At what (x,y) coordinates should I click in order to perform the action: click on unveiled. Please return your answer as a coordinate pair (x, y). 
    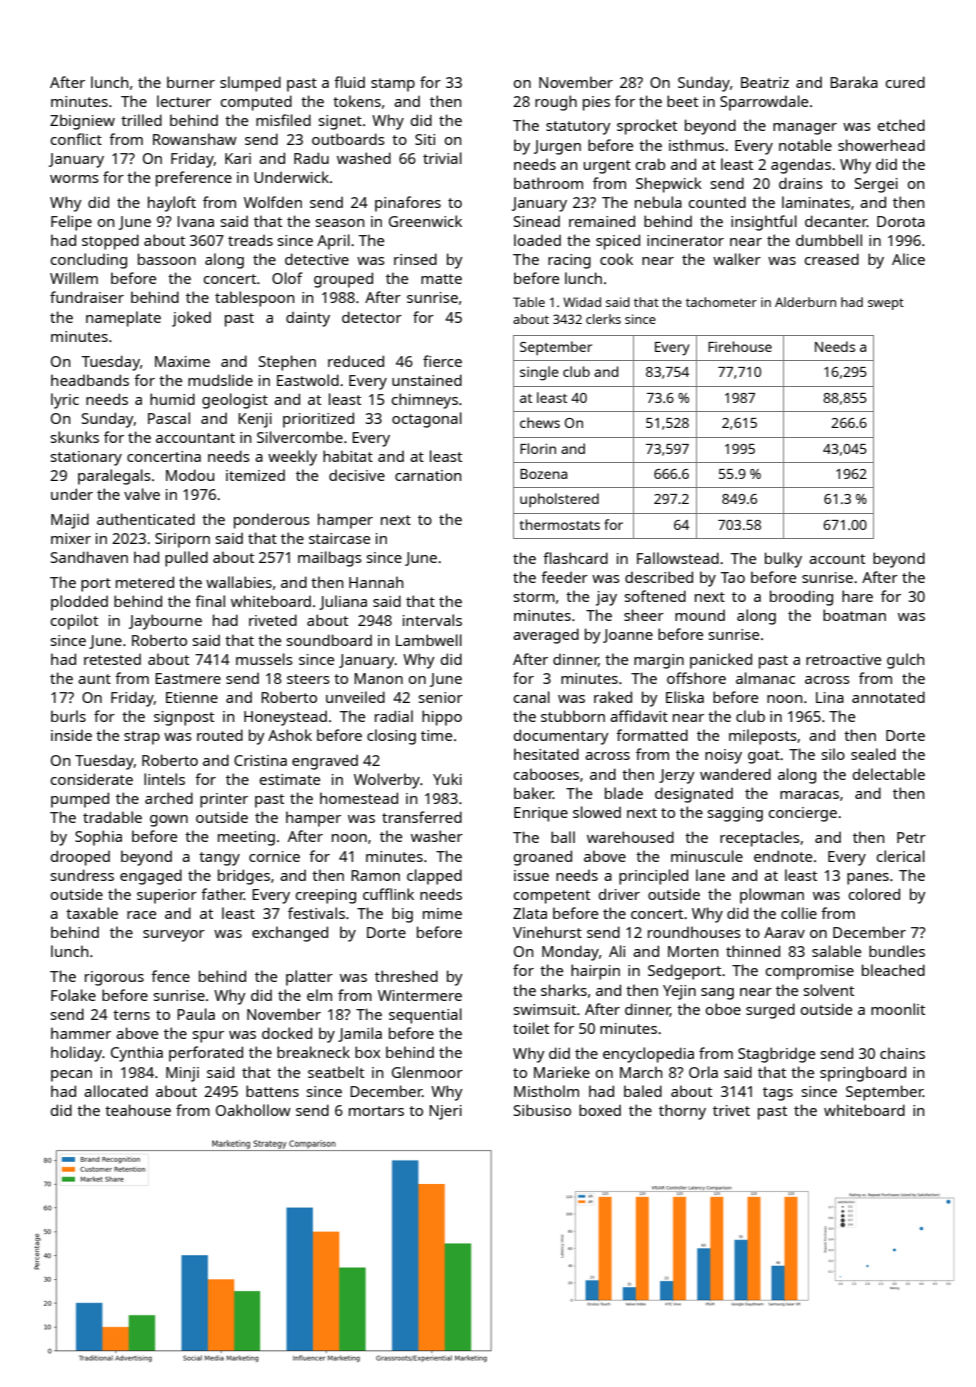
    Looking at the image, I should click on (355, 697).
